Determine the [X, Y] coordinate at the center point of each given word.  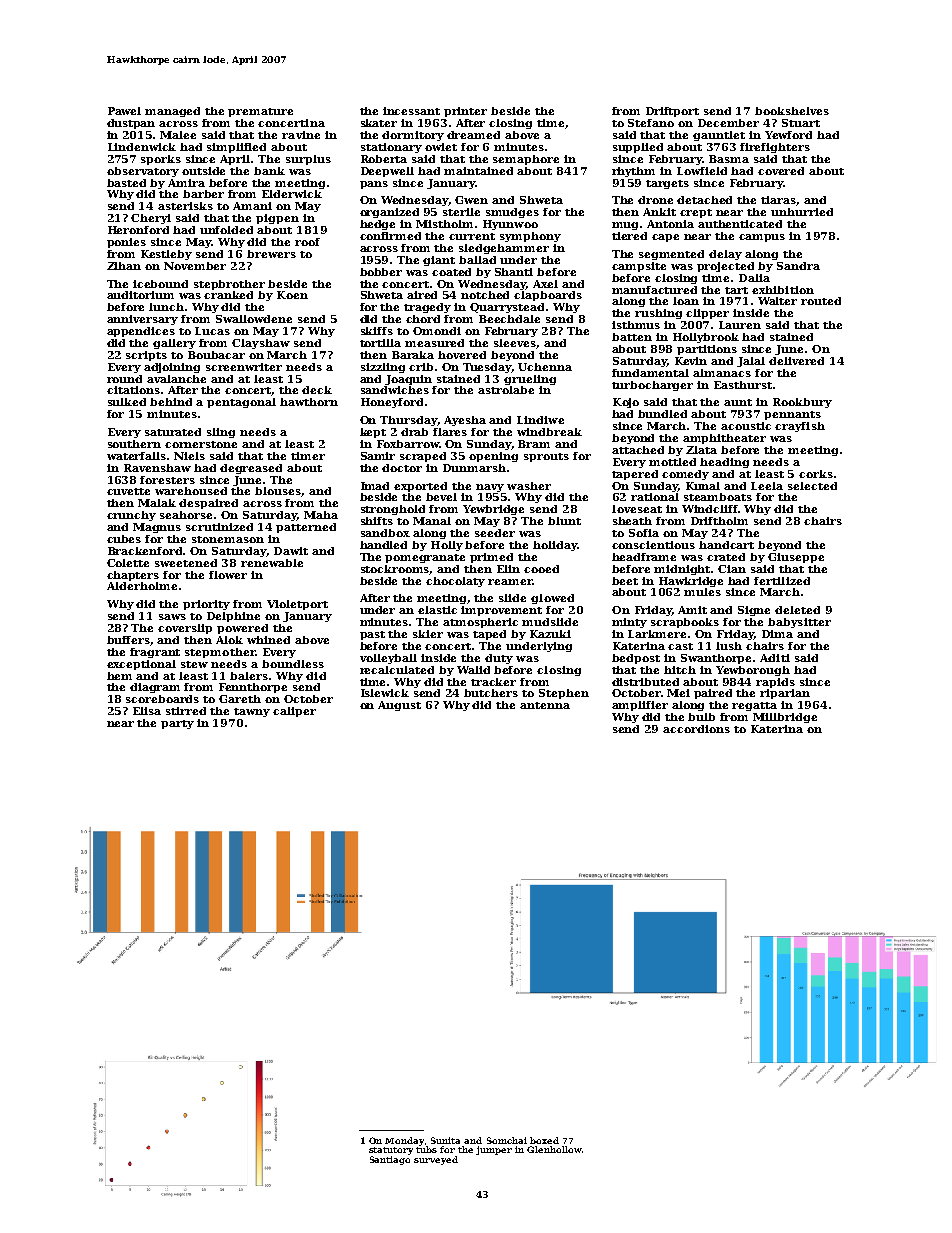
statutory [391, 1151]
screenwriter [244, 367]
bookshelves [792, 111]
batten [632, 337]
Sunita [445, 1140]
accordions [696, 729]
